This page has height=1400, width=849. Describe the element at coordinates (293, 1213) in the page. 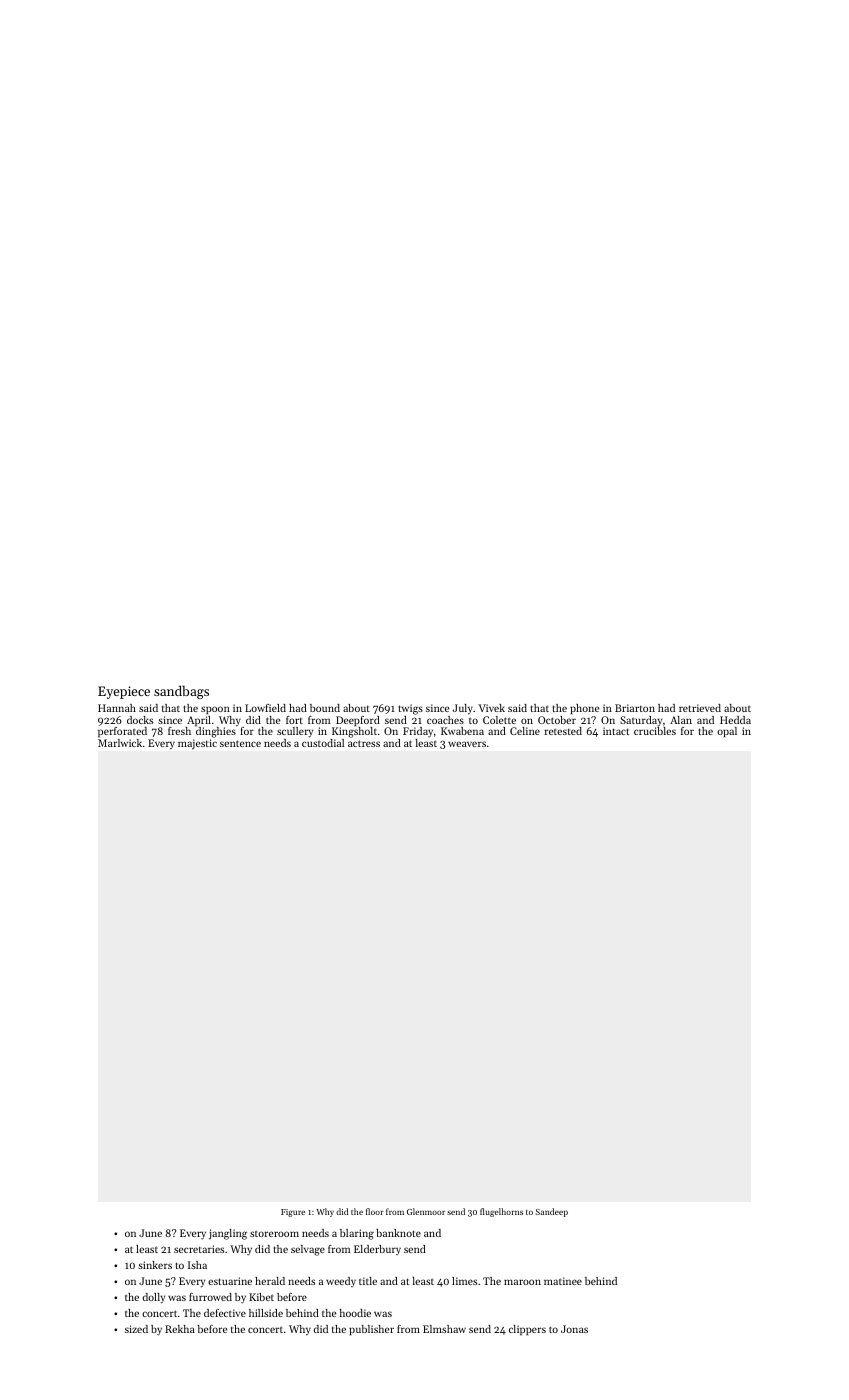

I see `Figure` at that location.
